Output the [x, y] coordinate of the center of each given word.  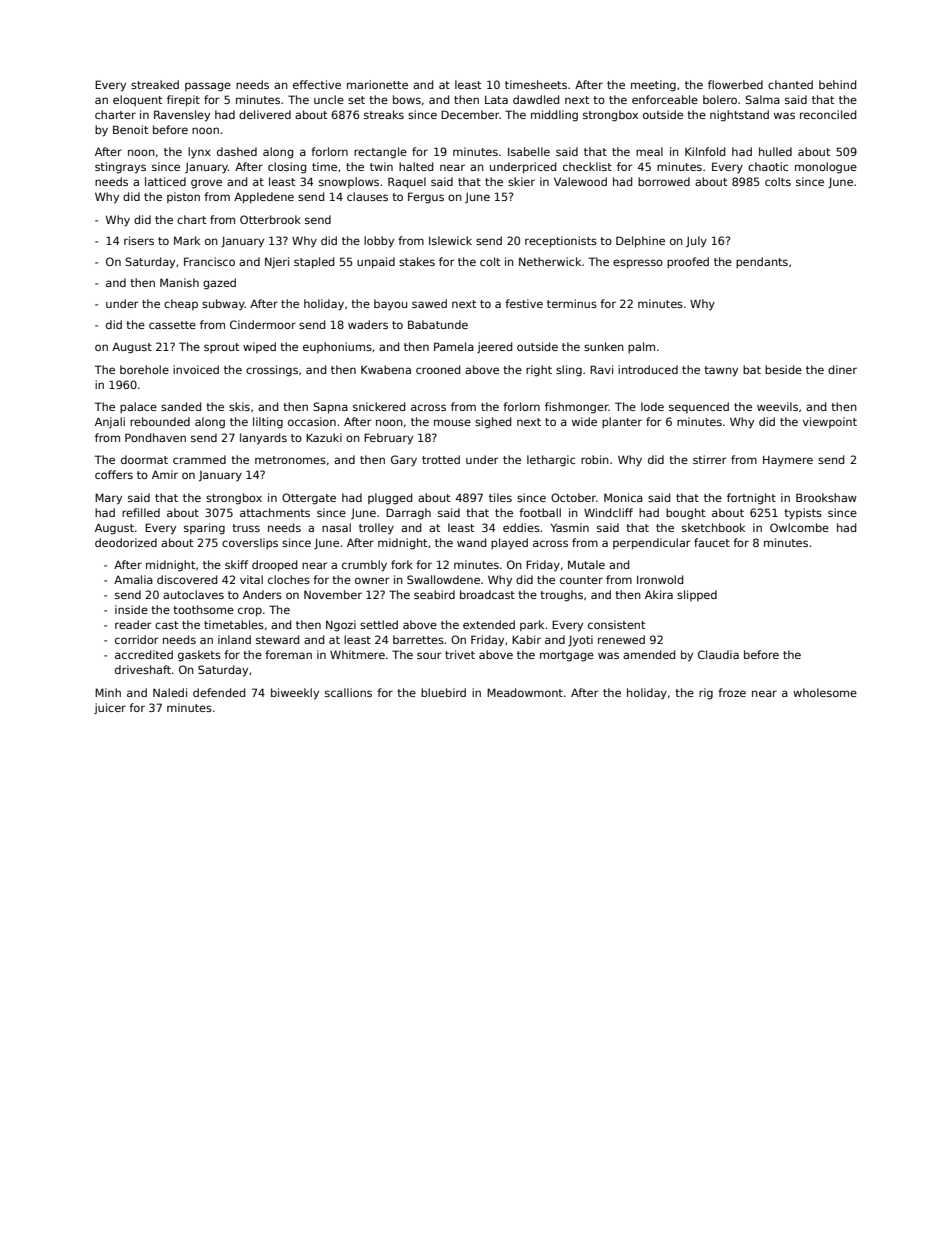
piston [183, 197]
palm [641, 347]
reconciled [828, 114]
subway [223, 304]
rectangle [380, 153]
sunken [604, 346]
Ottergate [309, 499]
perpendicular [651, 544]
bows [407, 99]
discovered [187, 579]
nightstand [739, 116]
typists [803, 514]
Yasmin [569, 527]
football [540, 512]
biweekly [295, 694]
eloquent [137, 100]
